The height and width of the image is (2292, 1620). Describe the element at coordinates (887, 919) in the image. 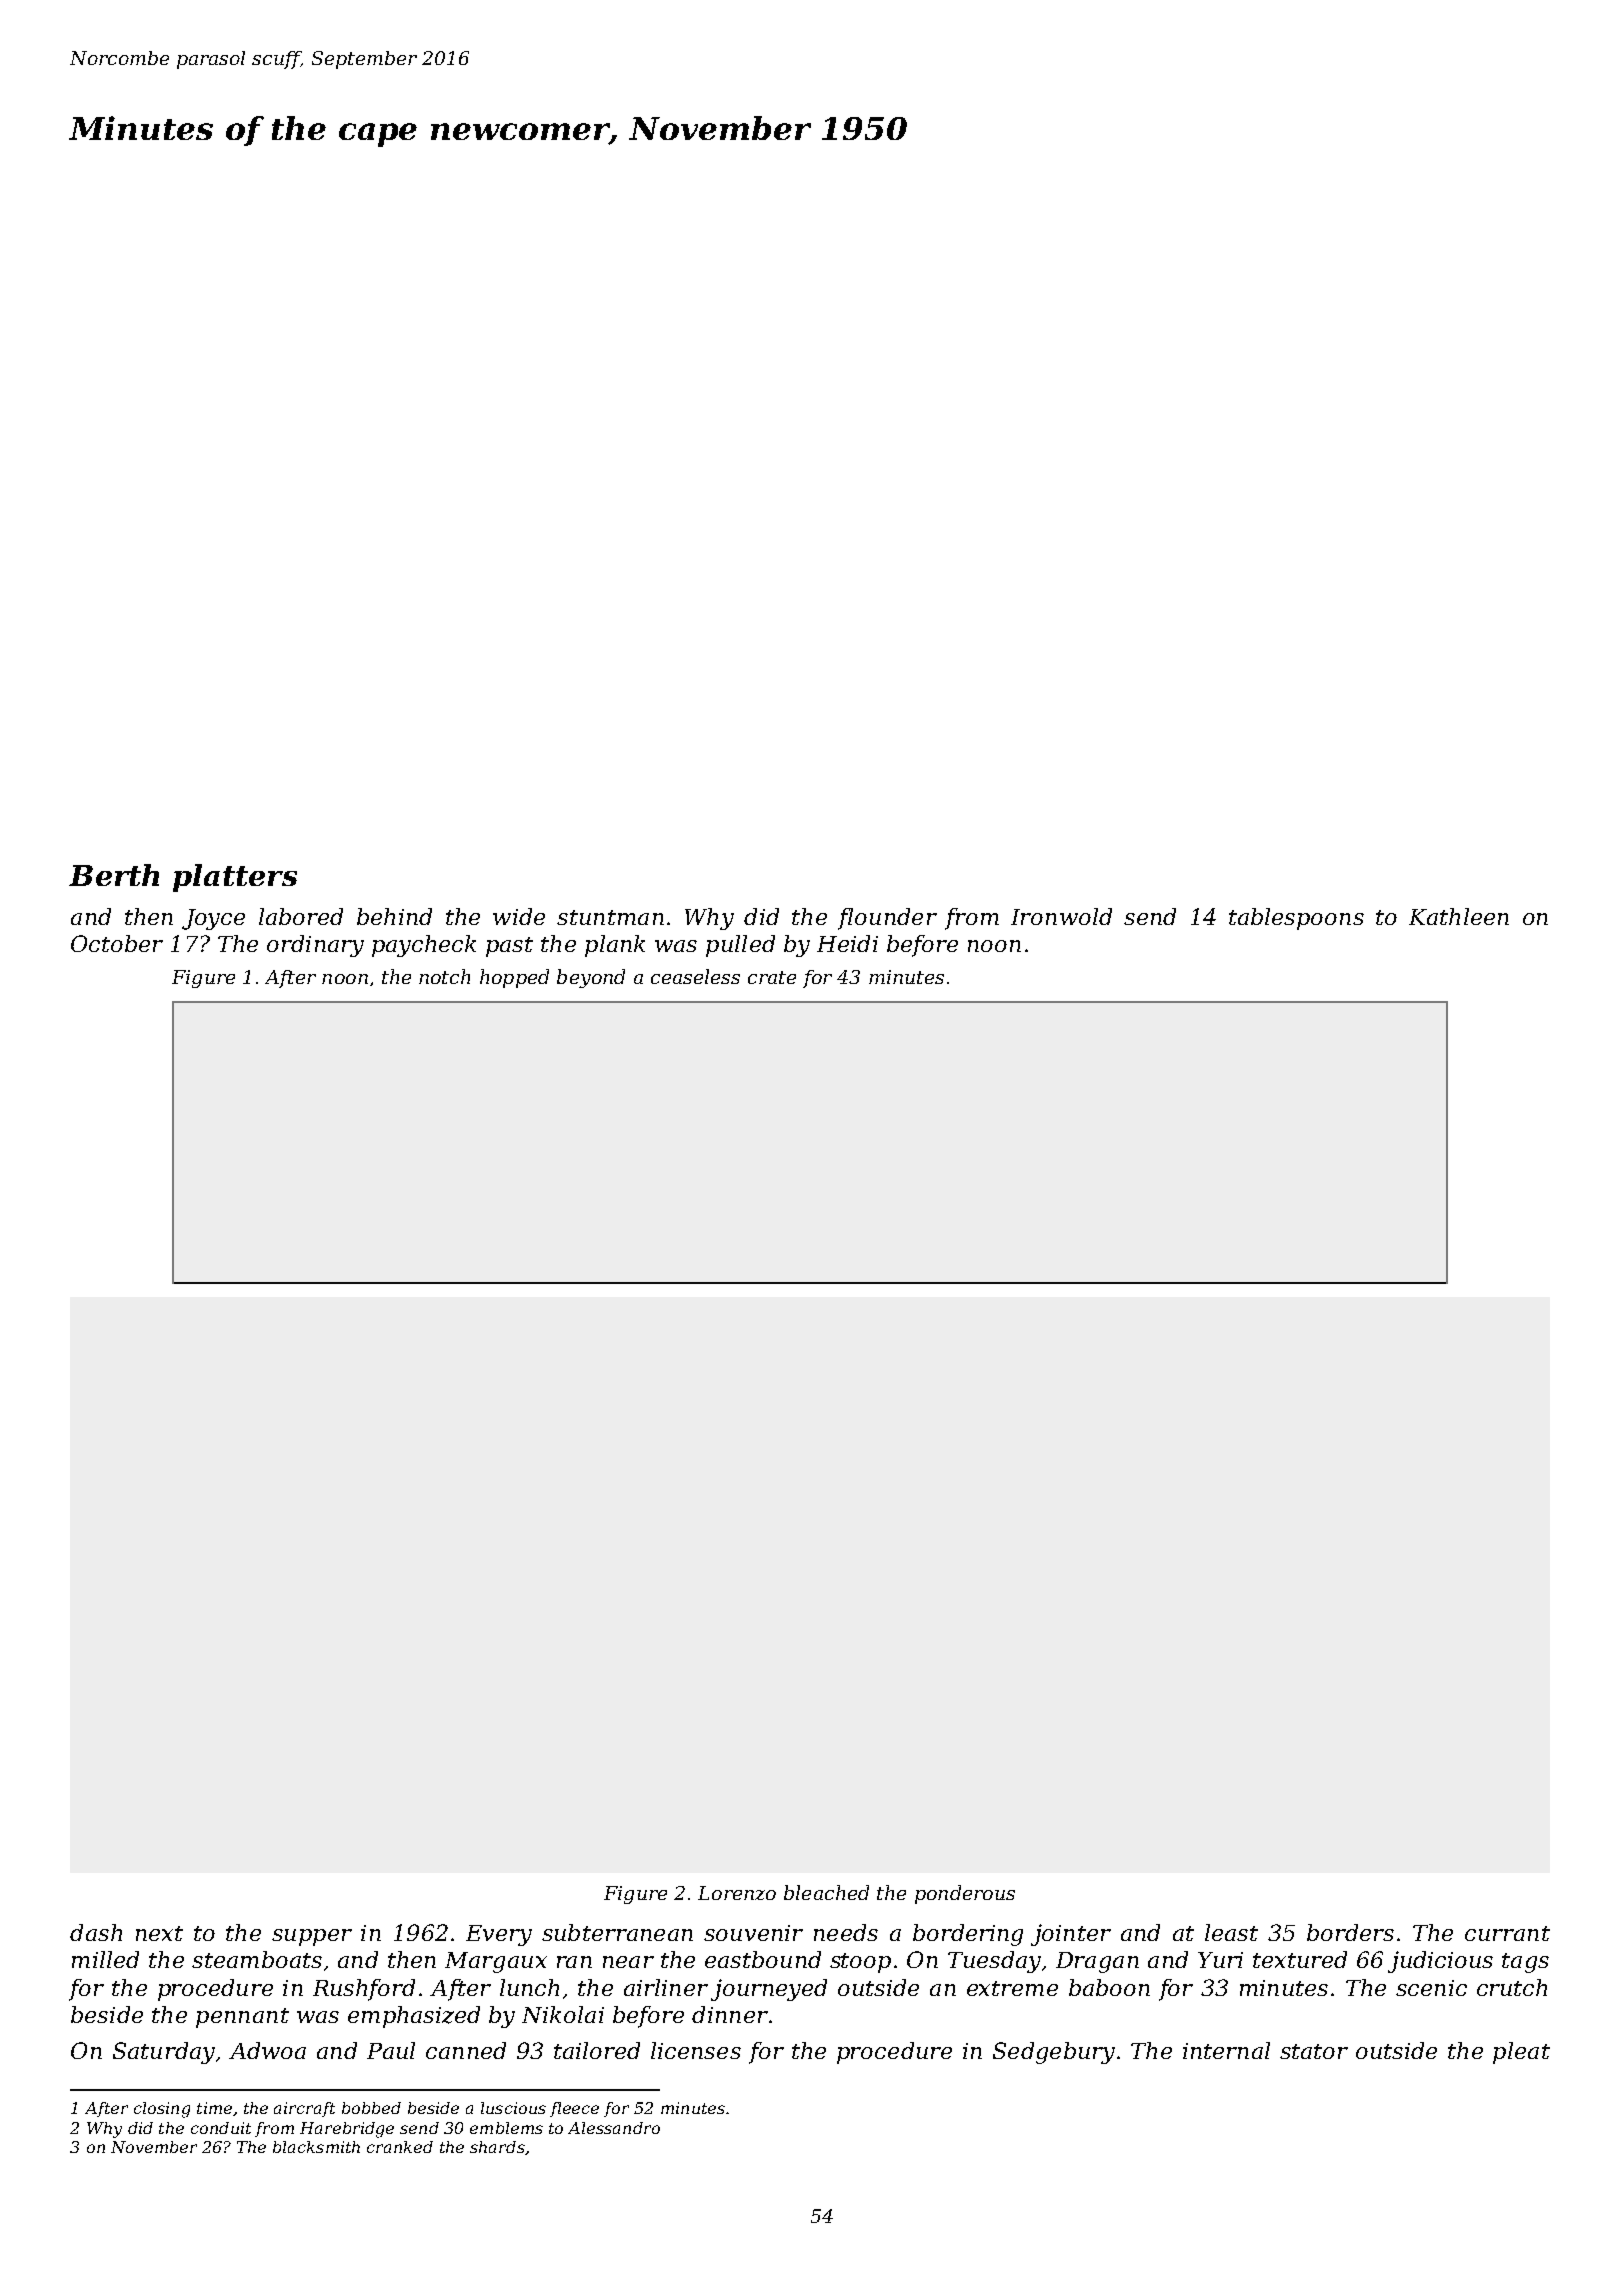

I see `flounder` at that location.
